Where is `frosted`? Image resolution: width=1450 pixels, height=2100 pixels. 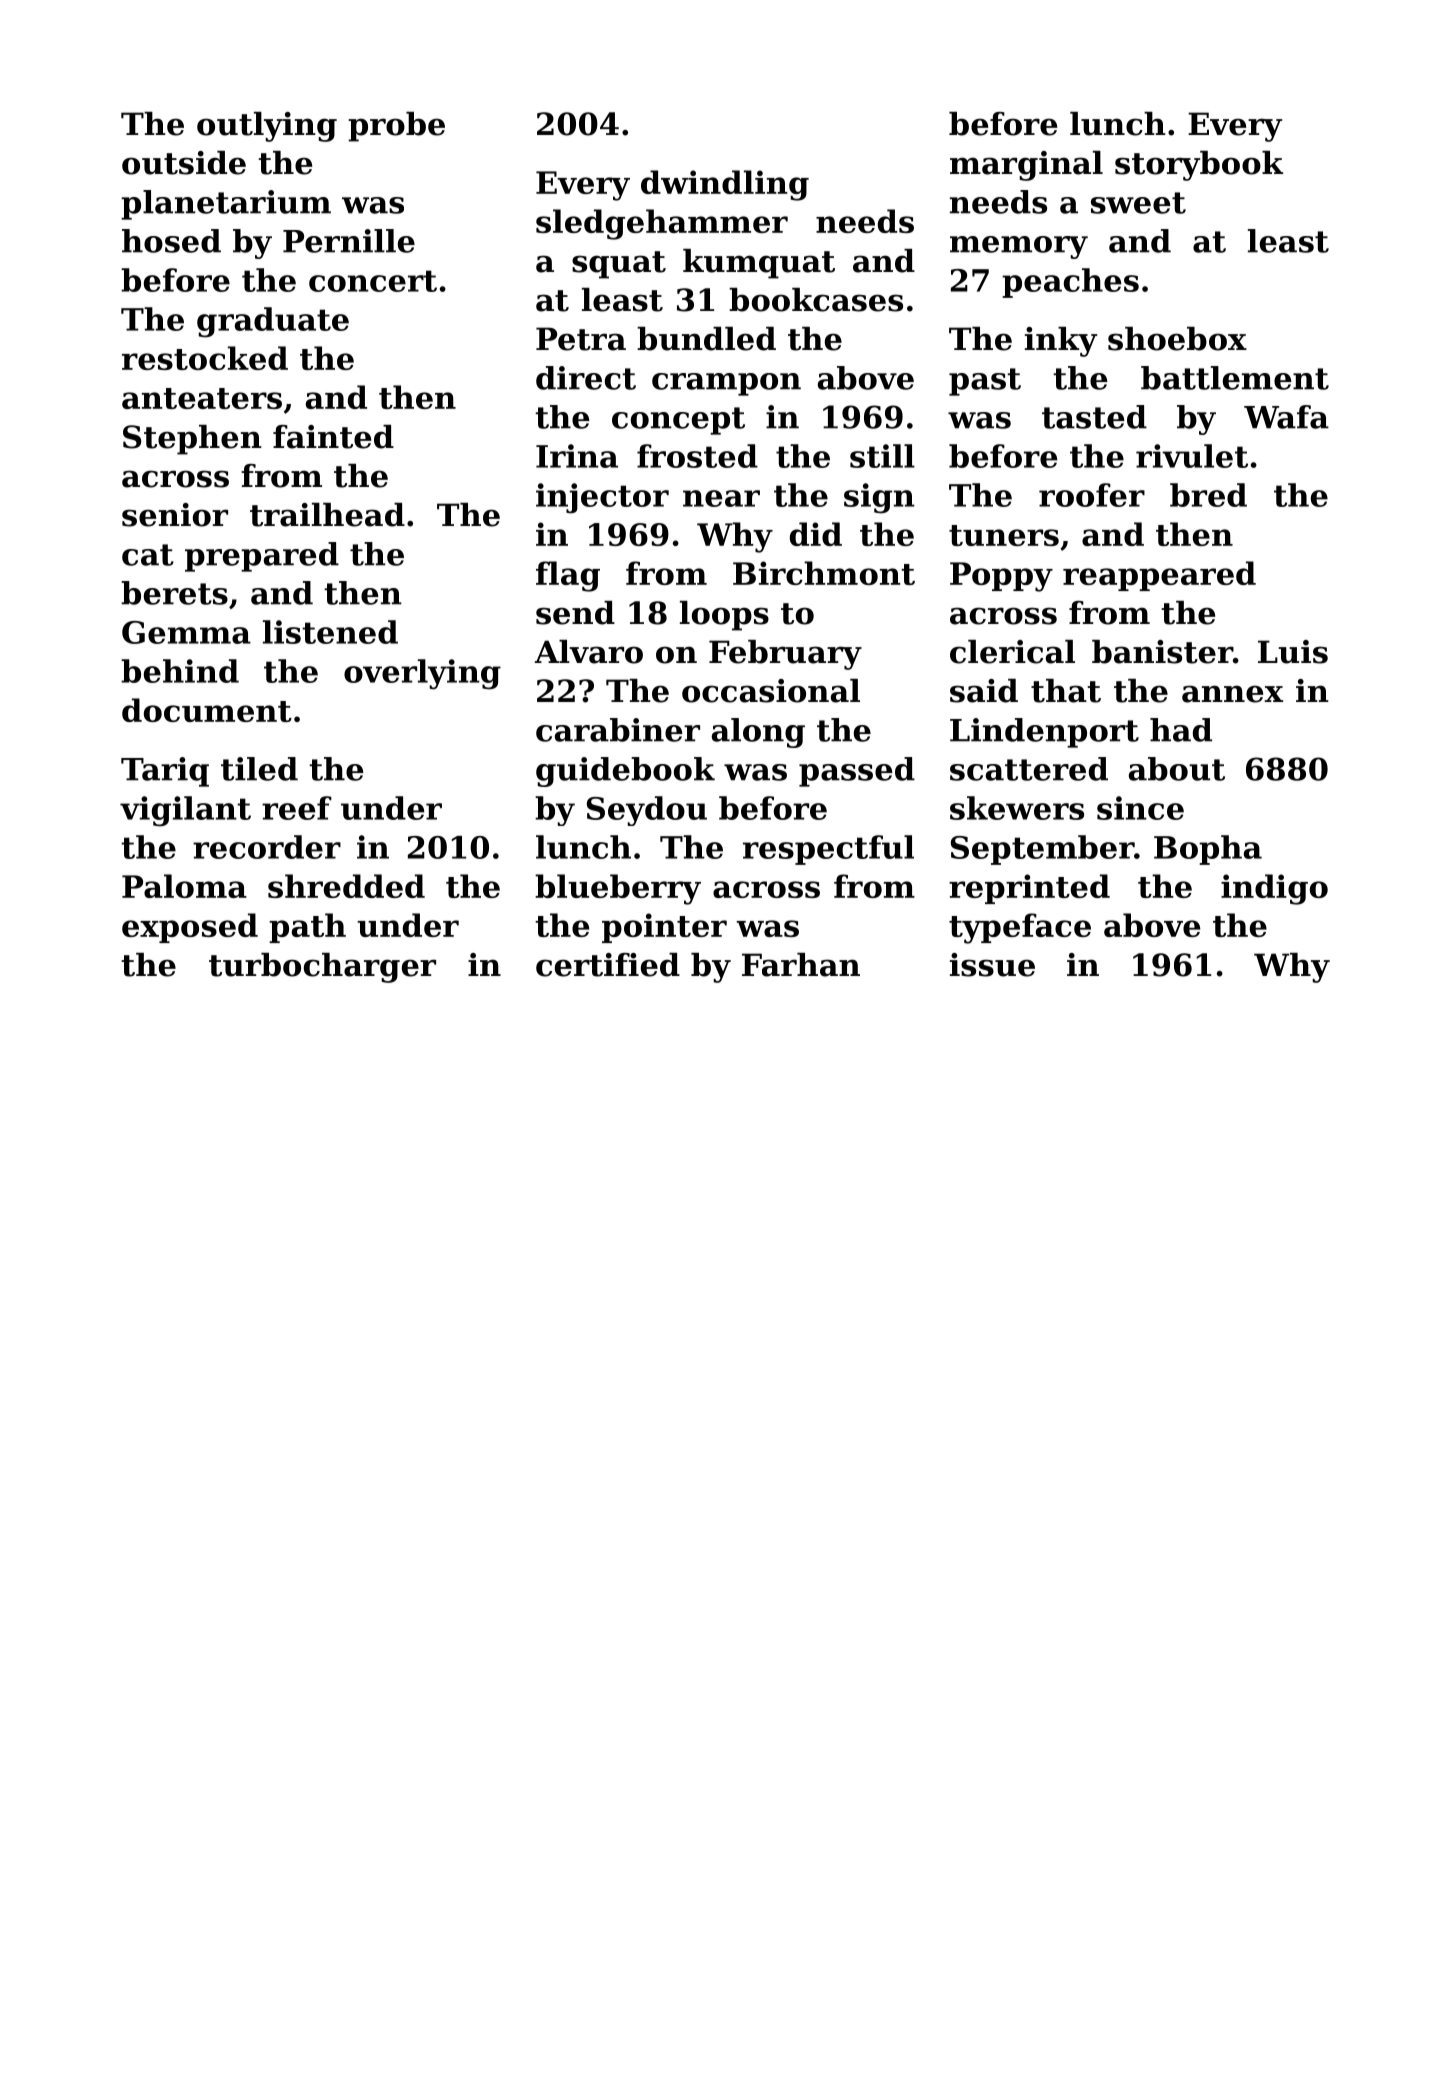
frosted is located at coordinates (697, 456).
